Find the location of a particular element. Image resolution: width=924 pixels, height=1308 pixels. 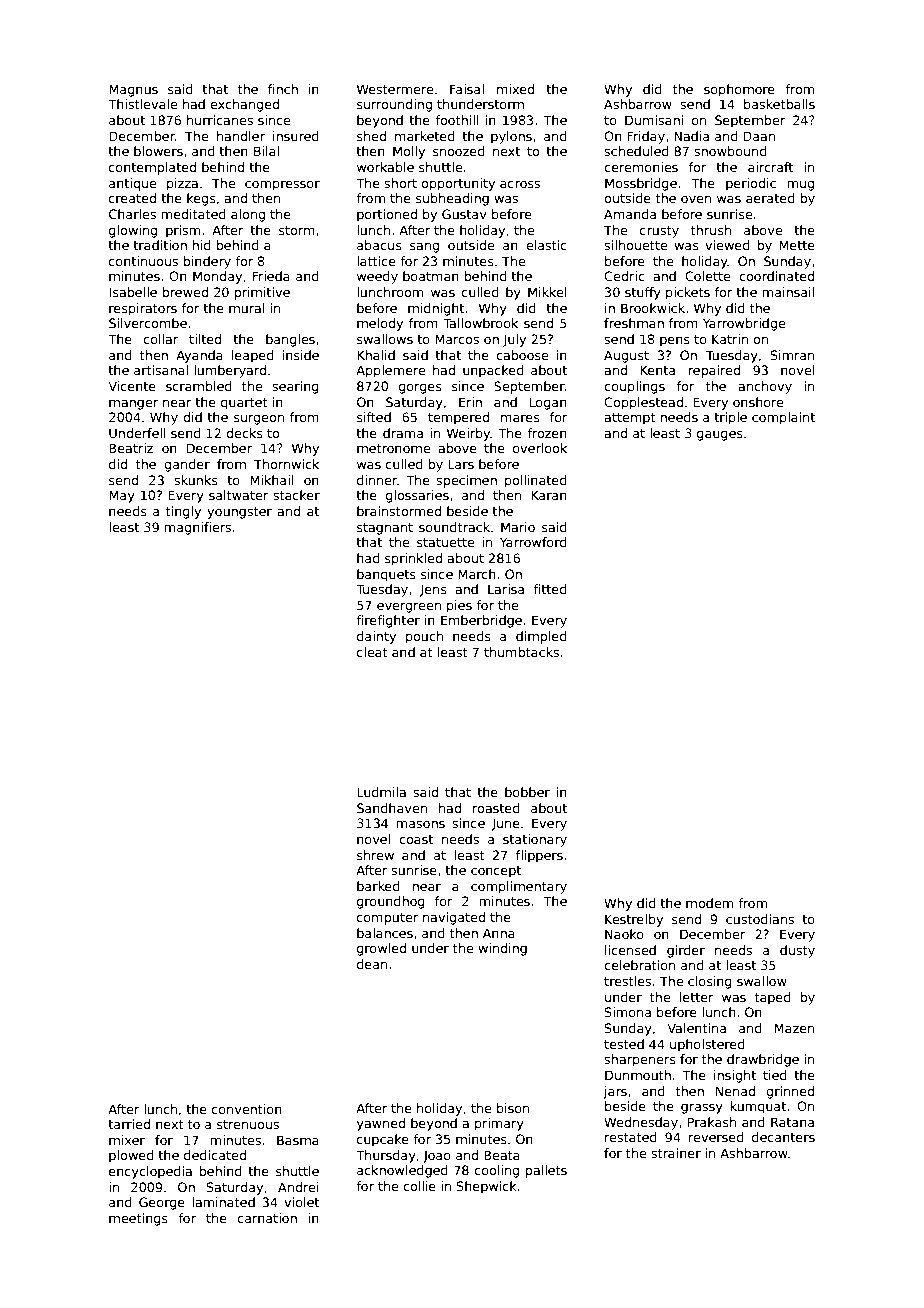

bobber is located at coordinates (527, 792).
